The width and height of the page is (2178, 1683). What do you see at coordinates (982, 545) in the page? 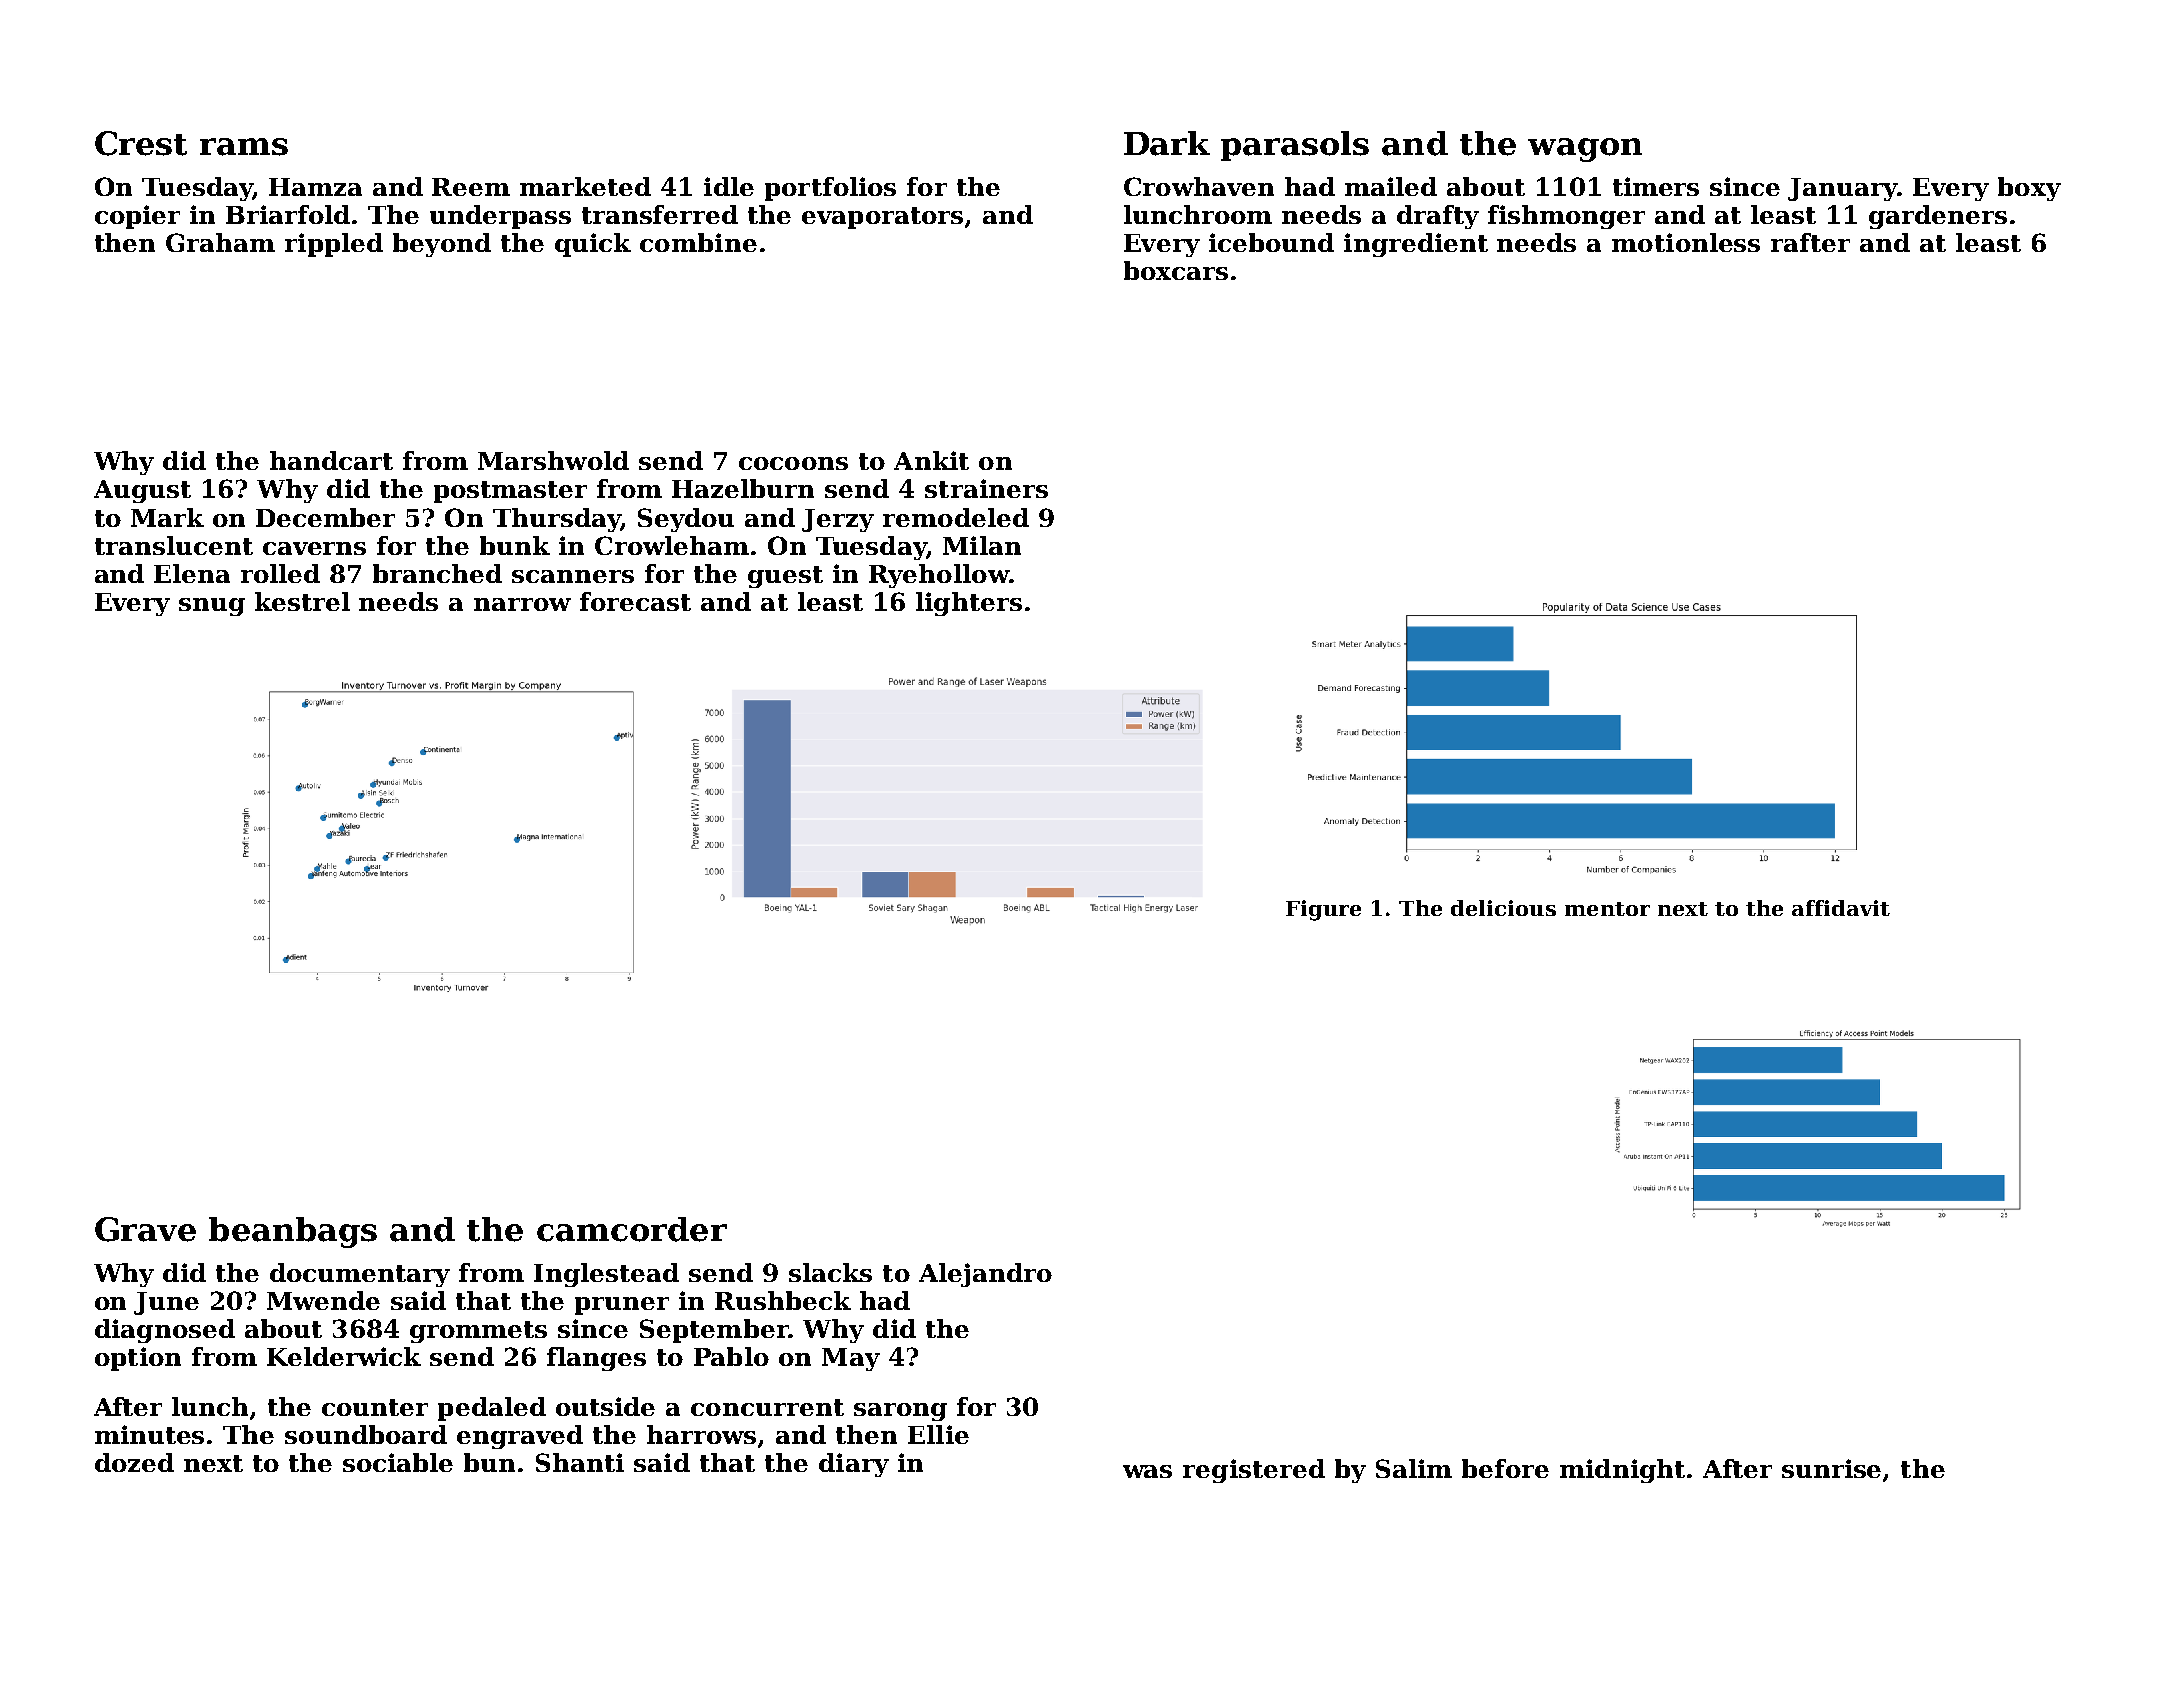
I see `Milan` at bounding box center [982, 545].
